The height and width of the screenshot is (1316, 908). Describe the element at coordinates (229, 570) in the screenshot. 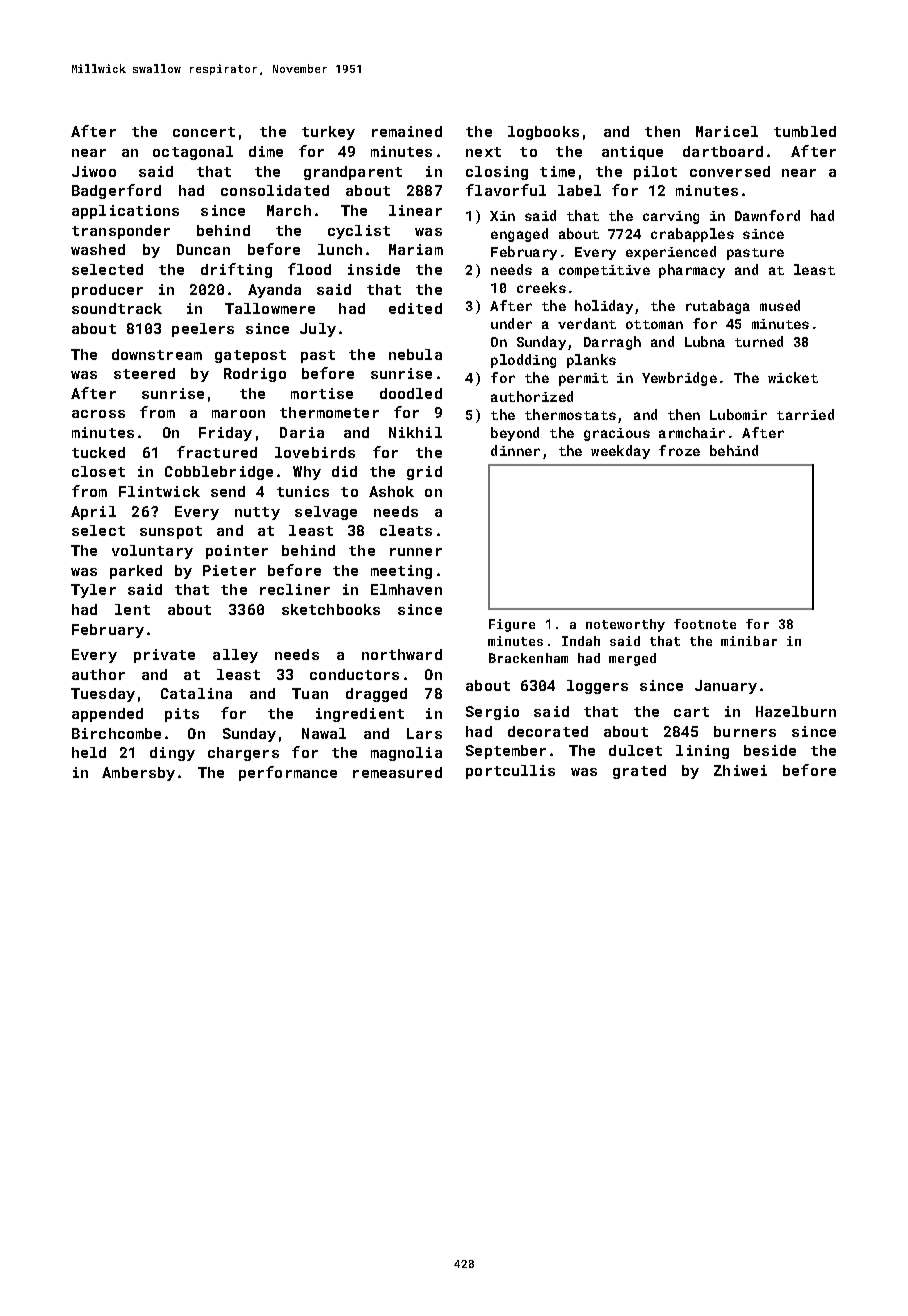

I see `Pieter` at that location.
